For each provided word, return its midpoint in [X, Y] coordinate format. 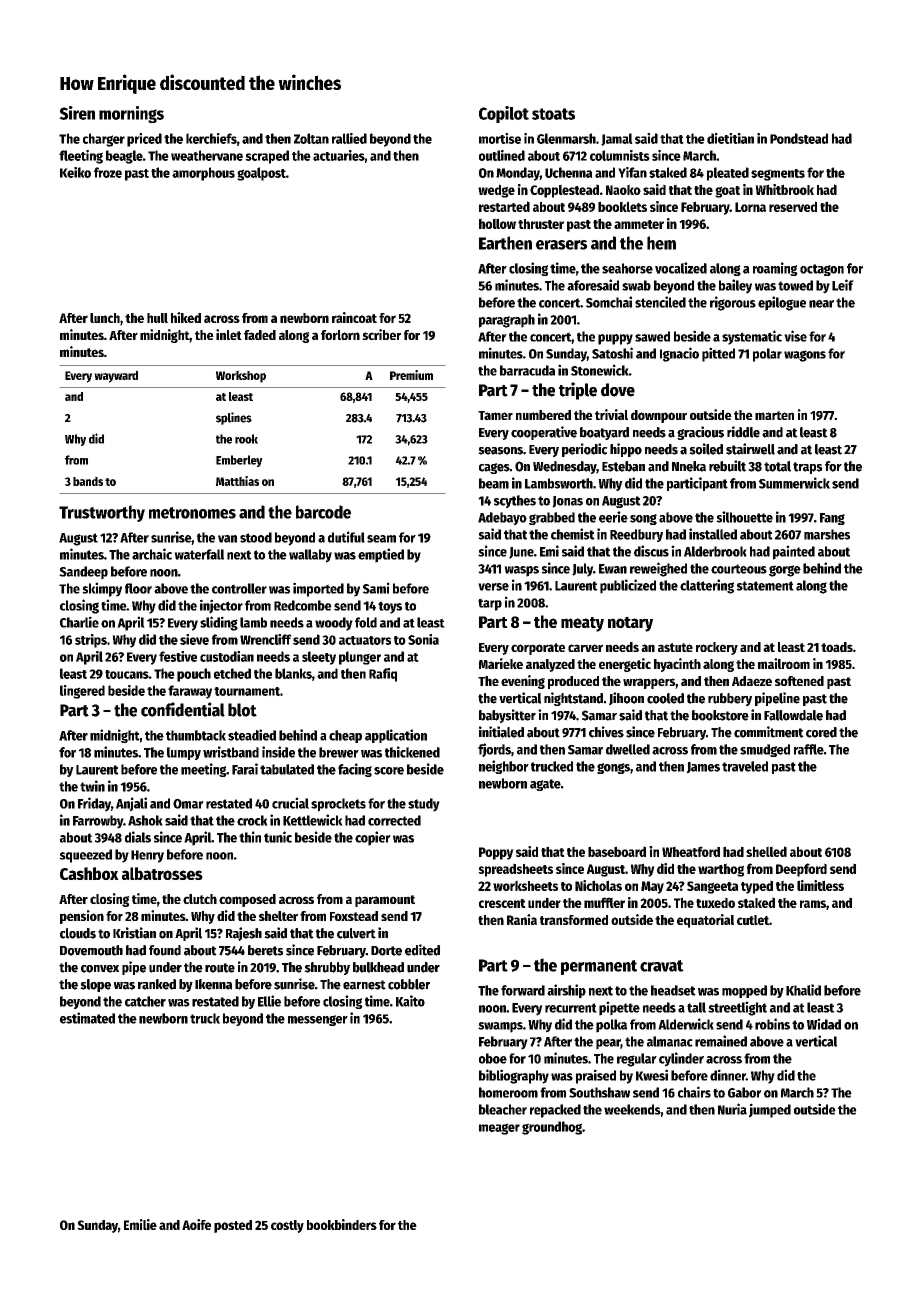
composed [247, 900]
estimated [87, 1018]
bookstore [720, 715]
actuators [365, 640]
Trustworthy [102, 513]
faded [260, 335]
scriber [381, 334]
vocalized [681, 268]
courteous [739, 569]
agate [545, 785]
